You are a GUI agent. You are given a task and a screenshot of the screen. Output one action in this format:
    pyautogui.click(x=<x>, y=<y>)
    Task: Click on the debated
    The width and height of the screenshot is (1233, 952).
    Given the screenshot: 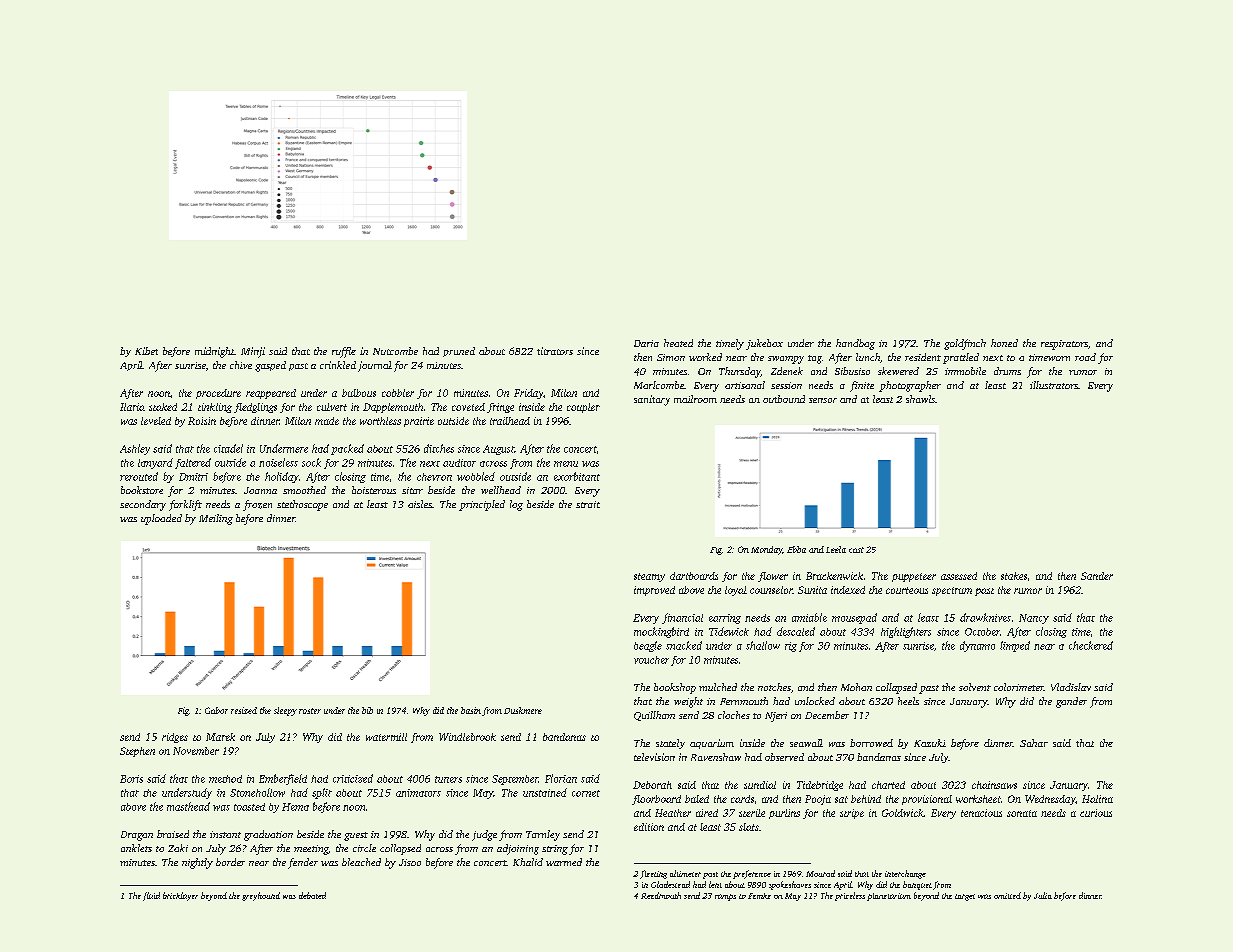 What is the action you would take?
    pyautogui.click(x=312, y=895)
